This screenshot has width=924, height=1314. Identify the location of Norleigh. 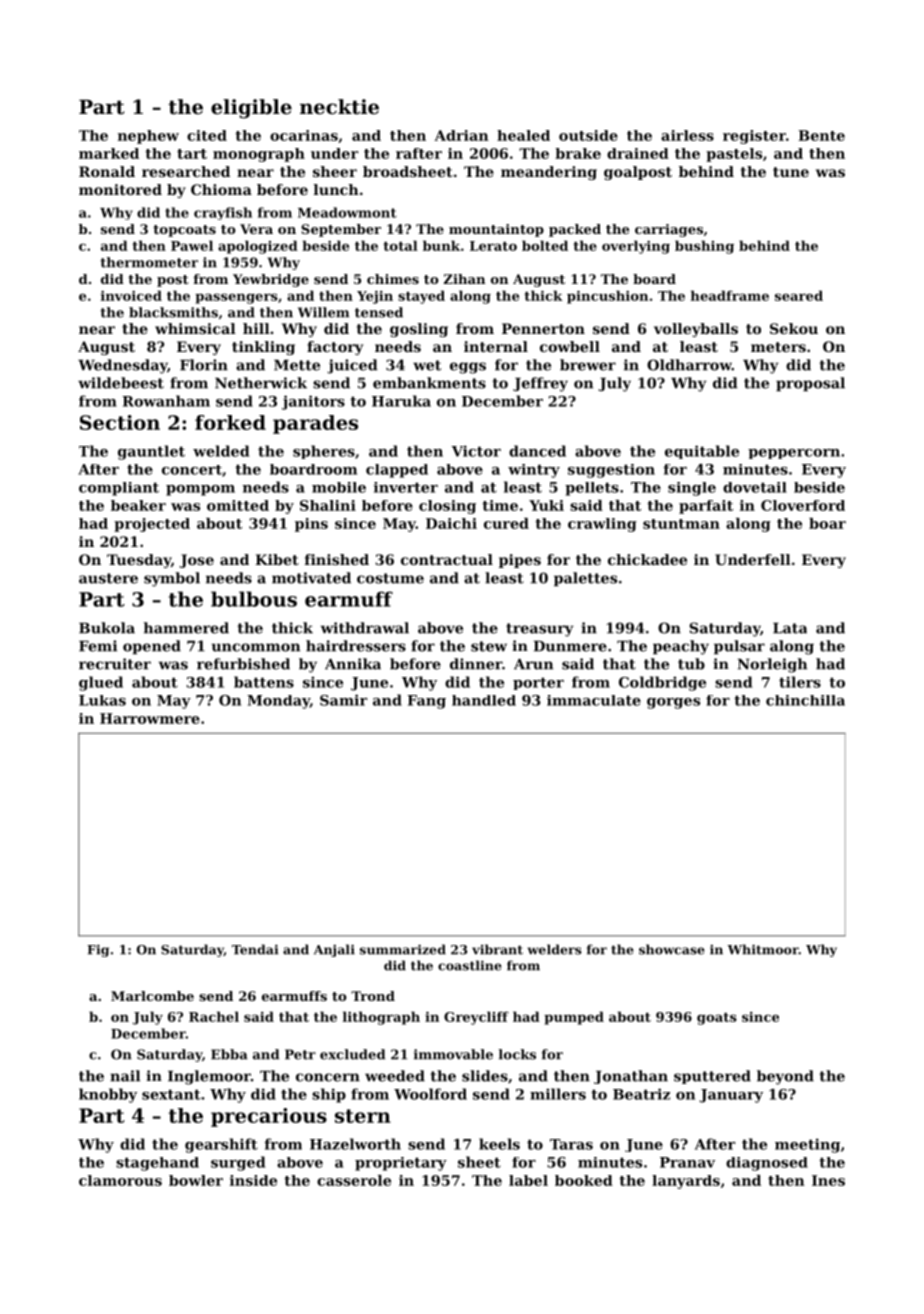
(772, 665).
